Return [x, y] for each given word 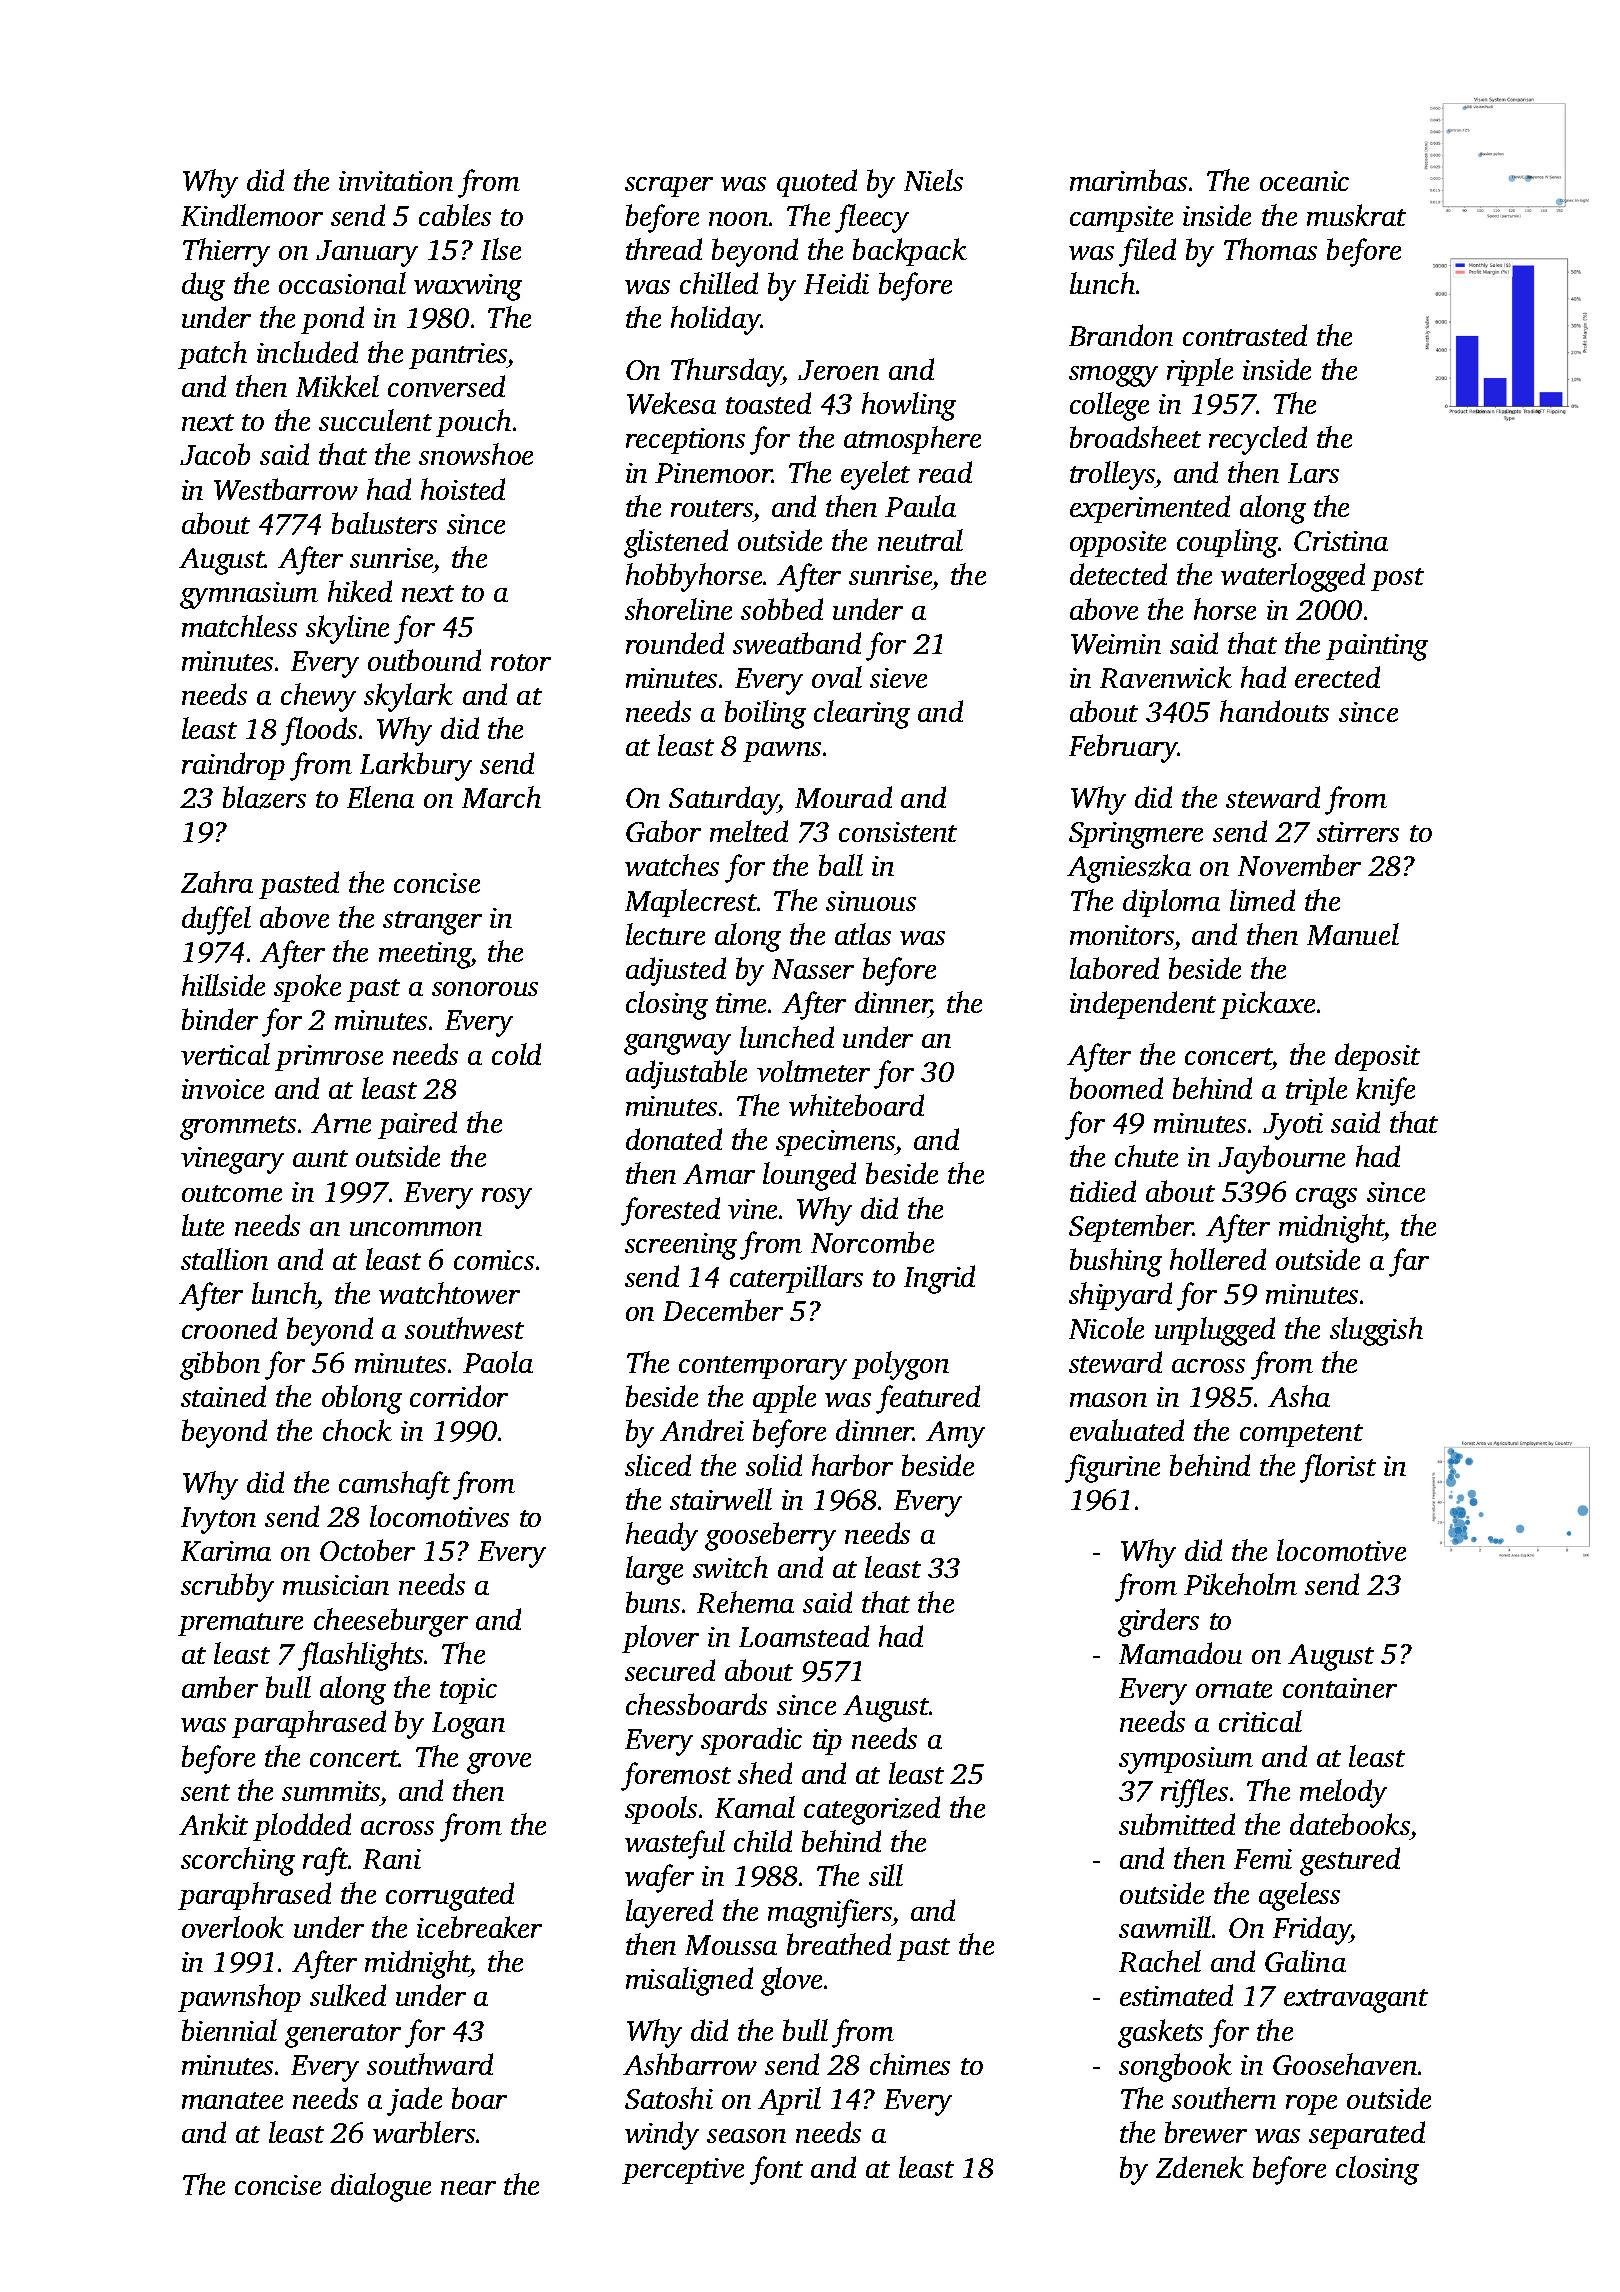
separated [1367, 2135]
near [468, 2188]
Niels [933, 180]
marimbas [1128, 180]
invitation [396, 181]
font [776, 2170]
